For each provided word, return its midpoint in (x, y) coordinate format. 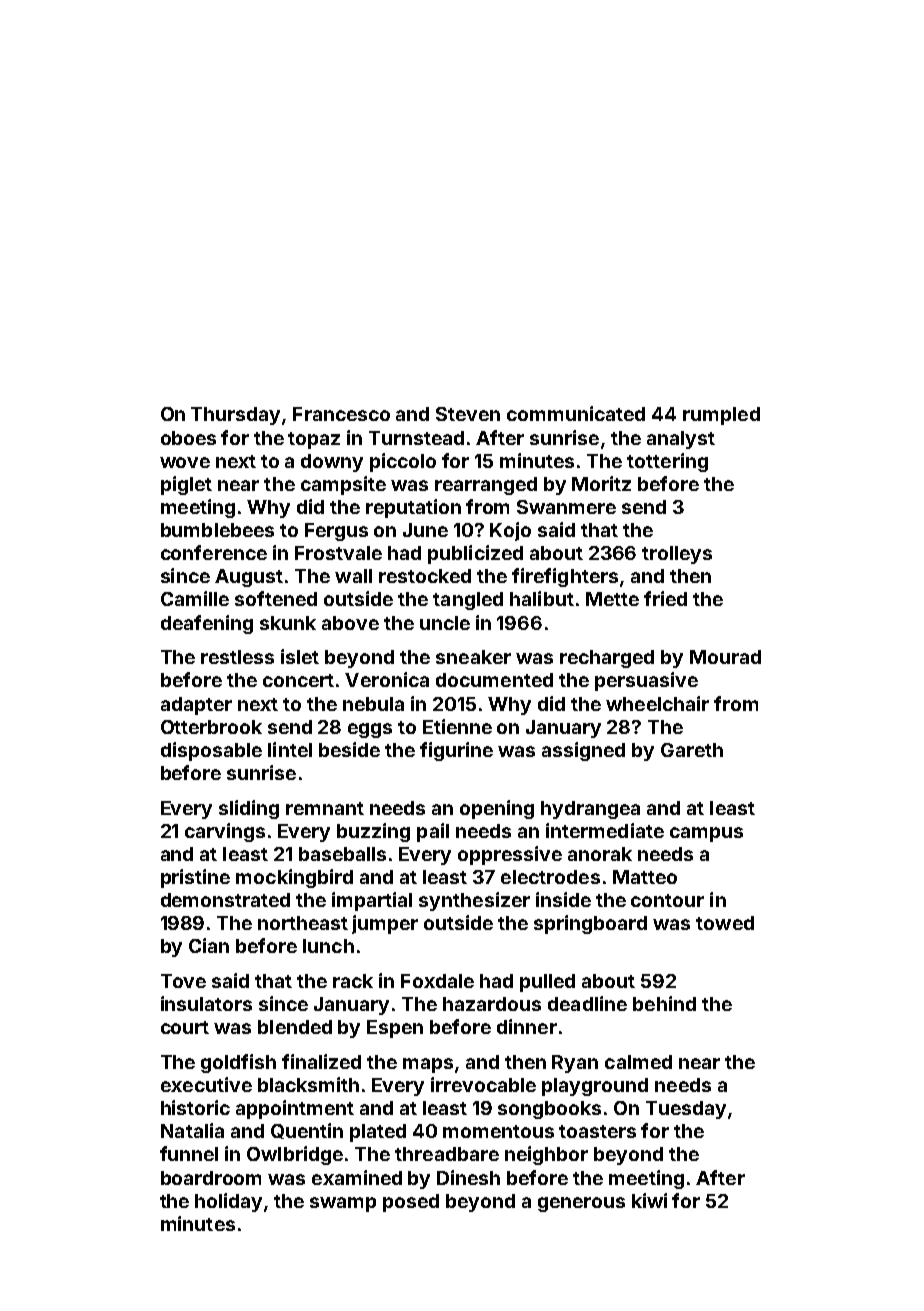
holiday (228, 1202)
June (425, 530)
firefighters (565, 577)
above (350, 623)
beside (349, 749)
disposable (211, 751)
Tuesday (686, 1110)
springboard (590, 924)
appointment (295, 1109)
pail (433, 832)
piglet (186, 485)
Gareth (692, 750)
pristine (195, 878)
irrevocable (483, 1084)
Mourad (725, 657)
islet (300, 656)
